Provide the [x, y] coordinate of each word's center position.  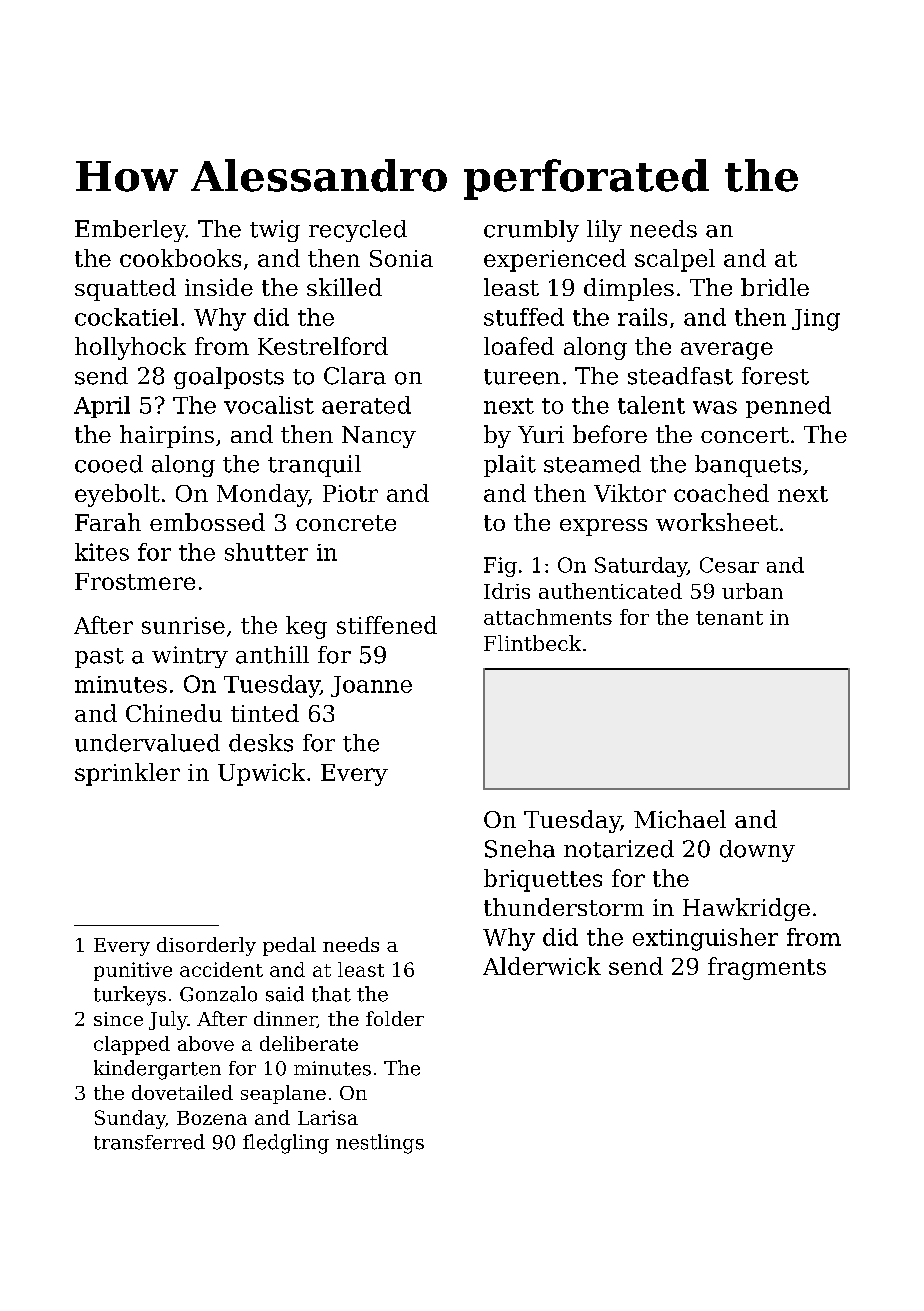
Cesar [729, 565]
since [118, 1019]
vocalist [269, 405]
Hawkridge [746, 909]
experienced [555, 260]
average [727, 351]
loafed [519, 346]
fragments [767, 968]
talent [651, 405]
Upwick [261, 774]
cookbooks [180, 258]
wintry [190, 657]
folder [395, 1018]
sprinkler [127, 774]
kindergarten [157, 1070]
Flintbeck [532, 643]
